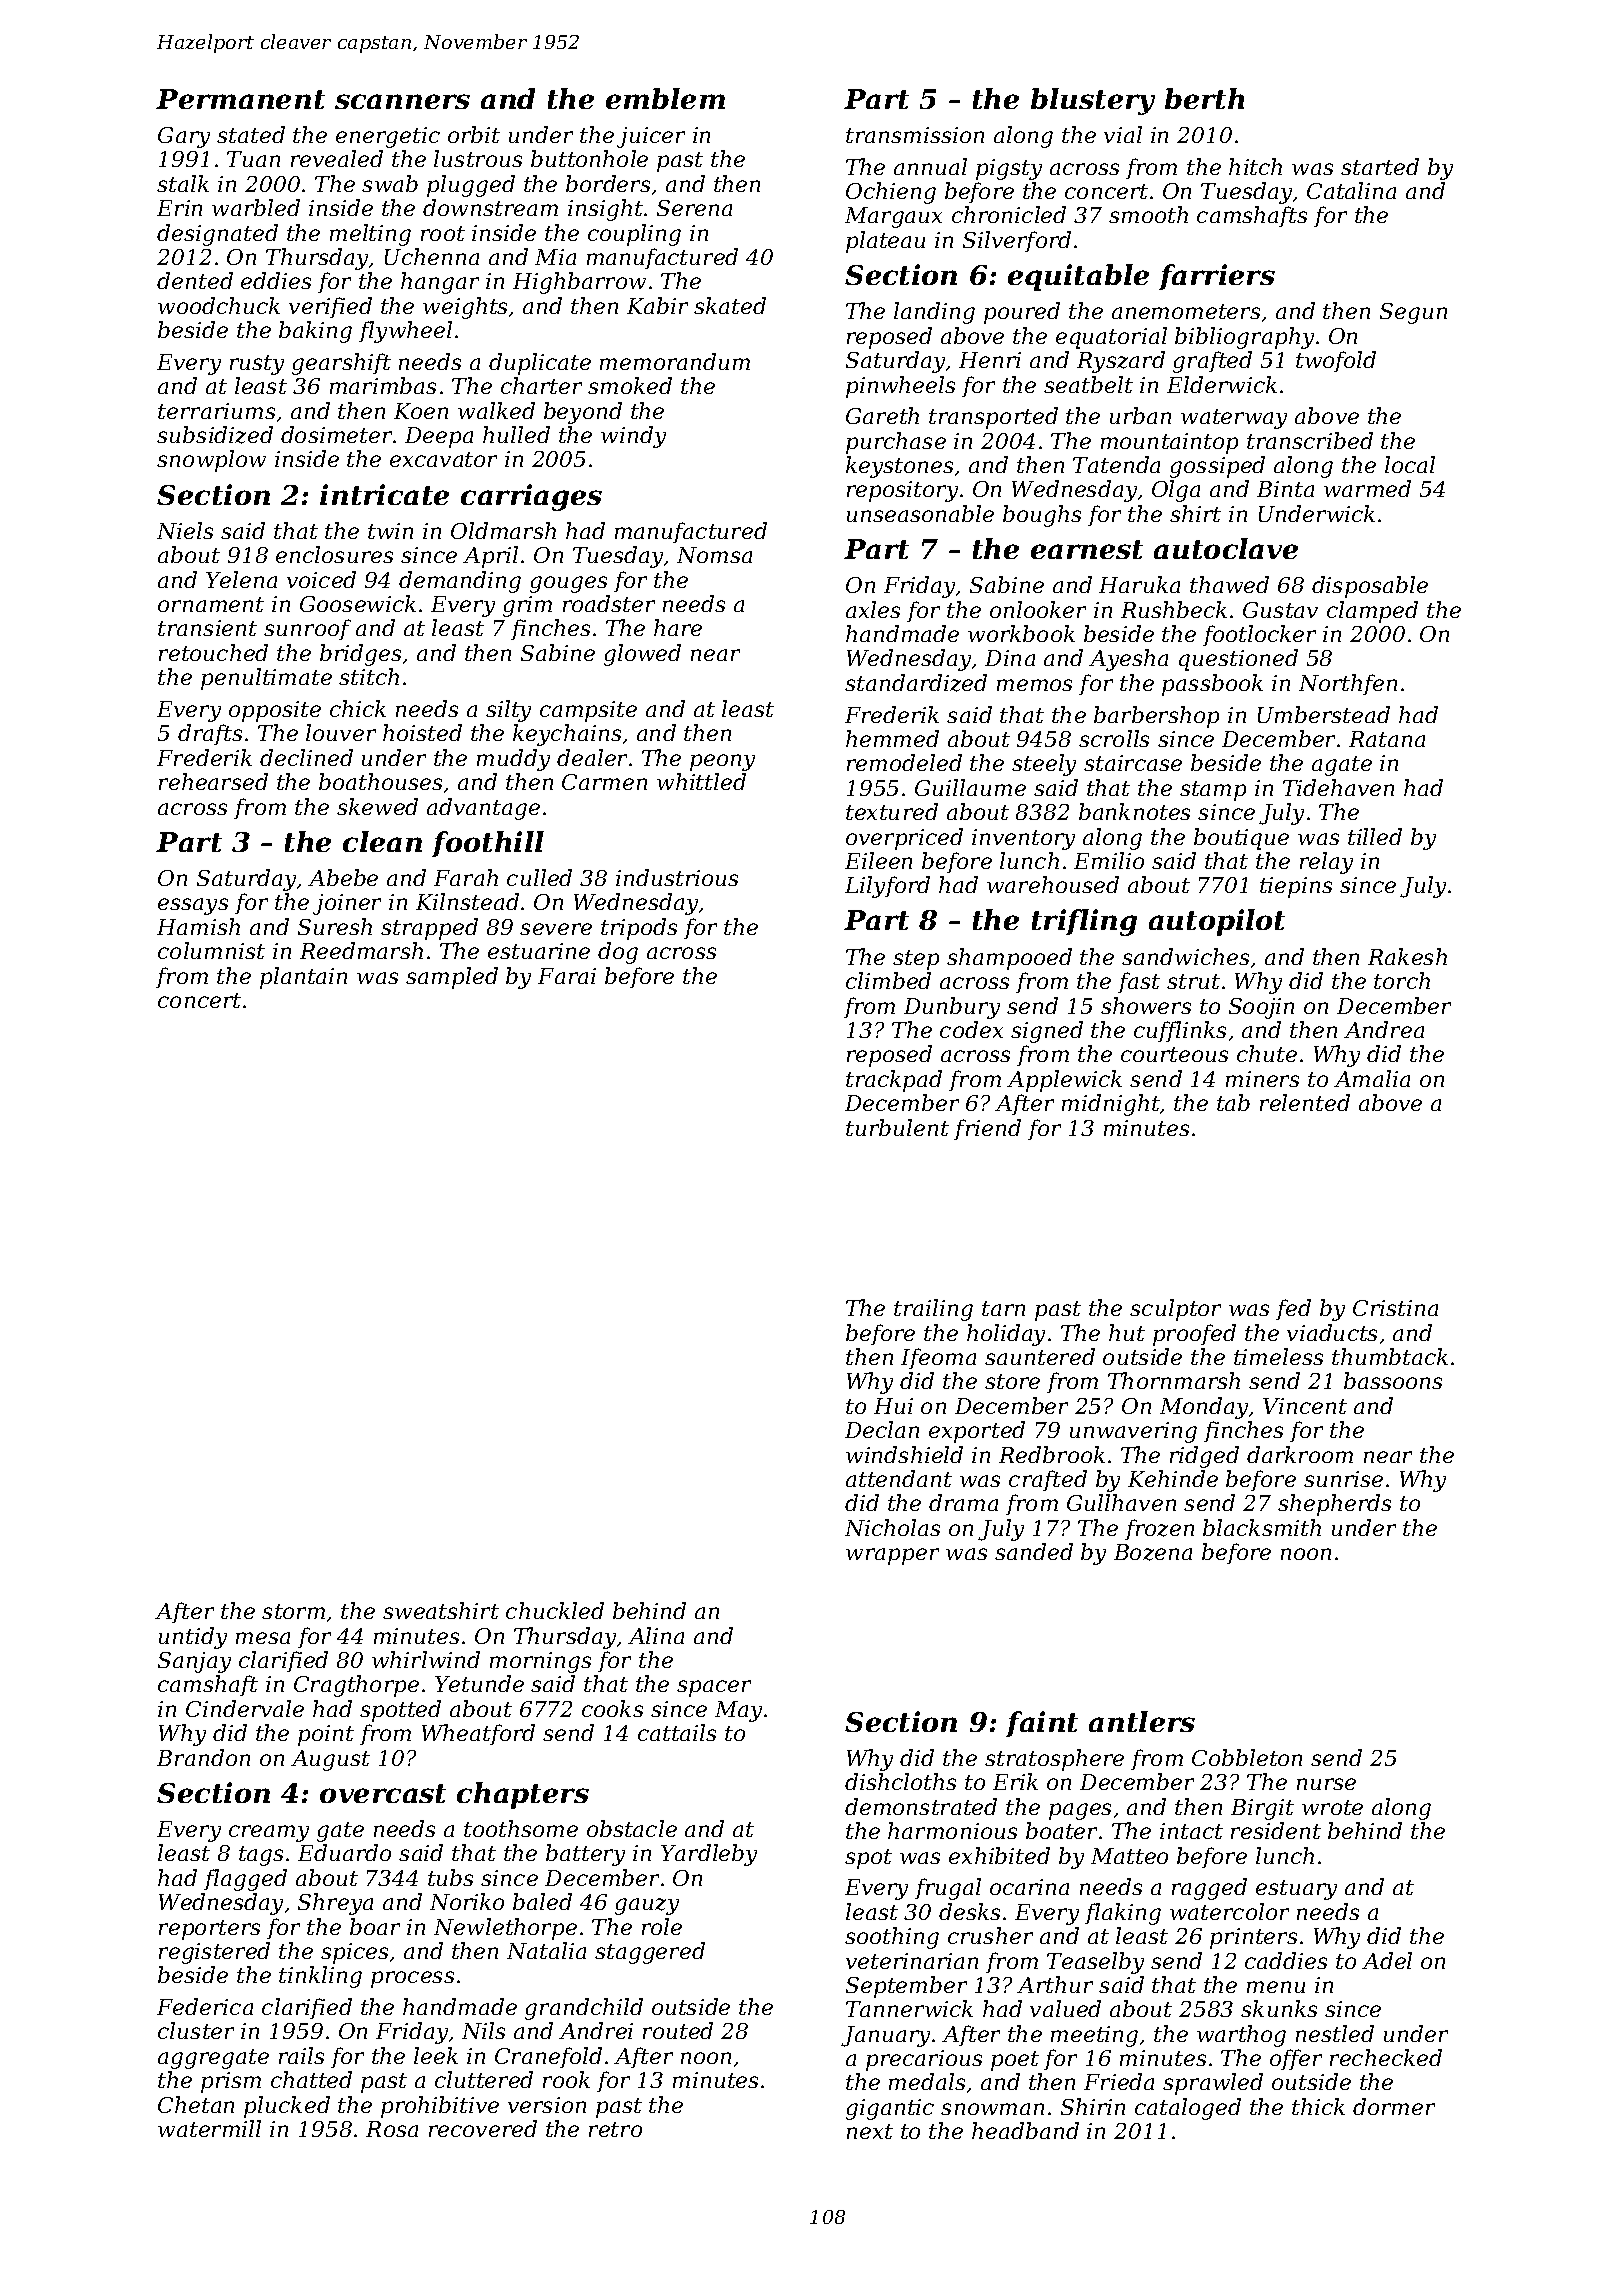  What do you see at coordinates (443, 233) in the screenshot?
I see `root` at bounding box center [443, 233].
